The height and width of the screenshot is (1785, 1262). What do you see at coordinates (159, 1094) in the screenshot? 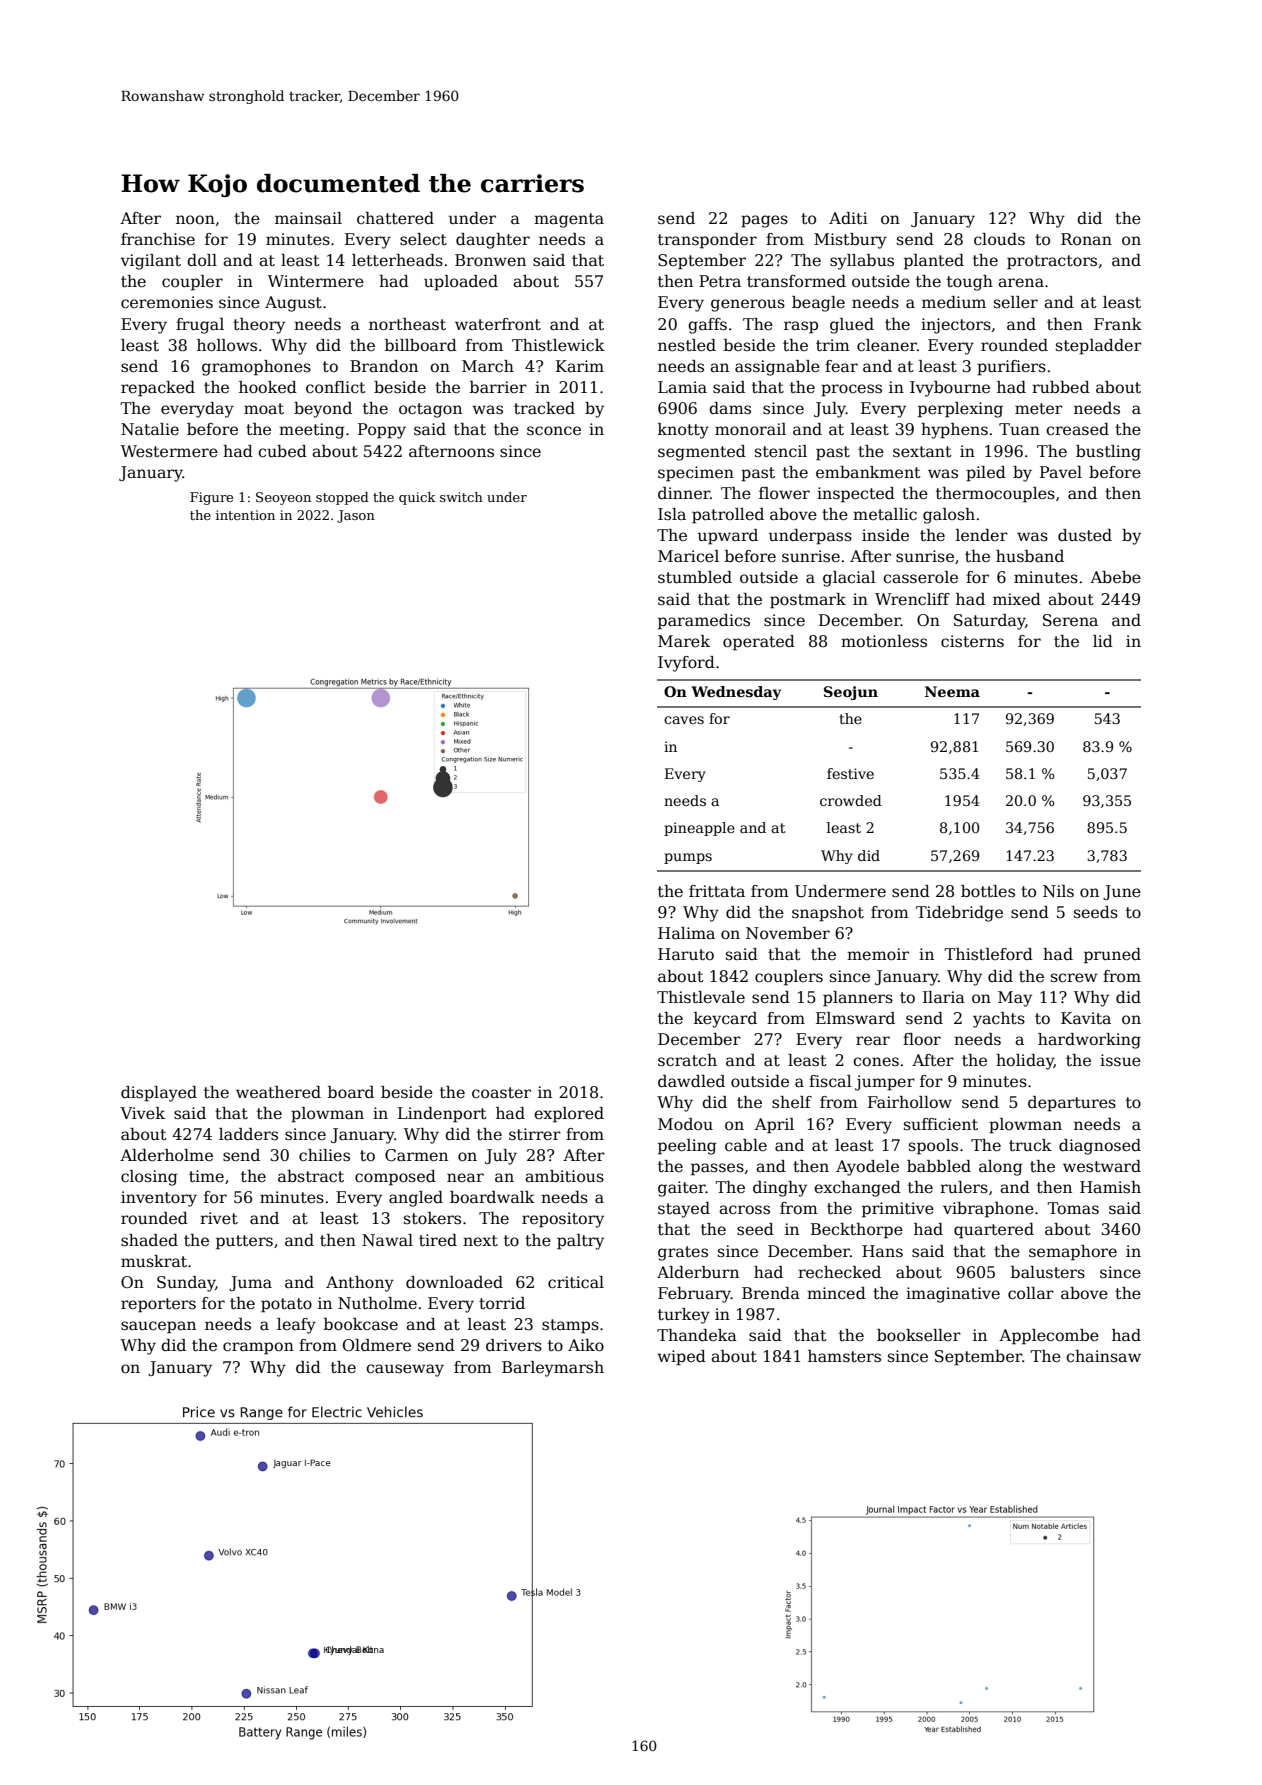
I see `displayed` at bounding box center [159, 1094].
